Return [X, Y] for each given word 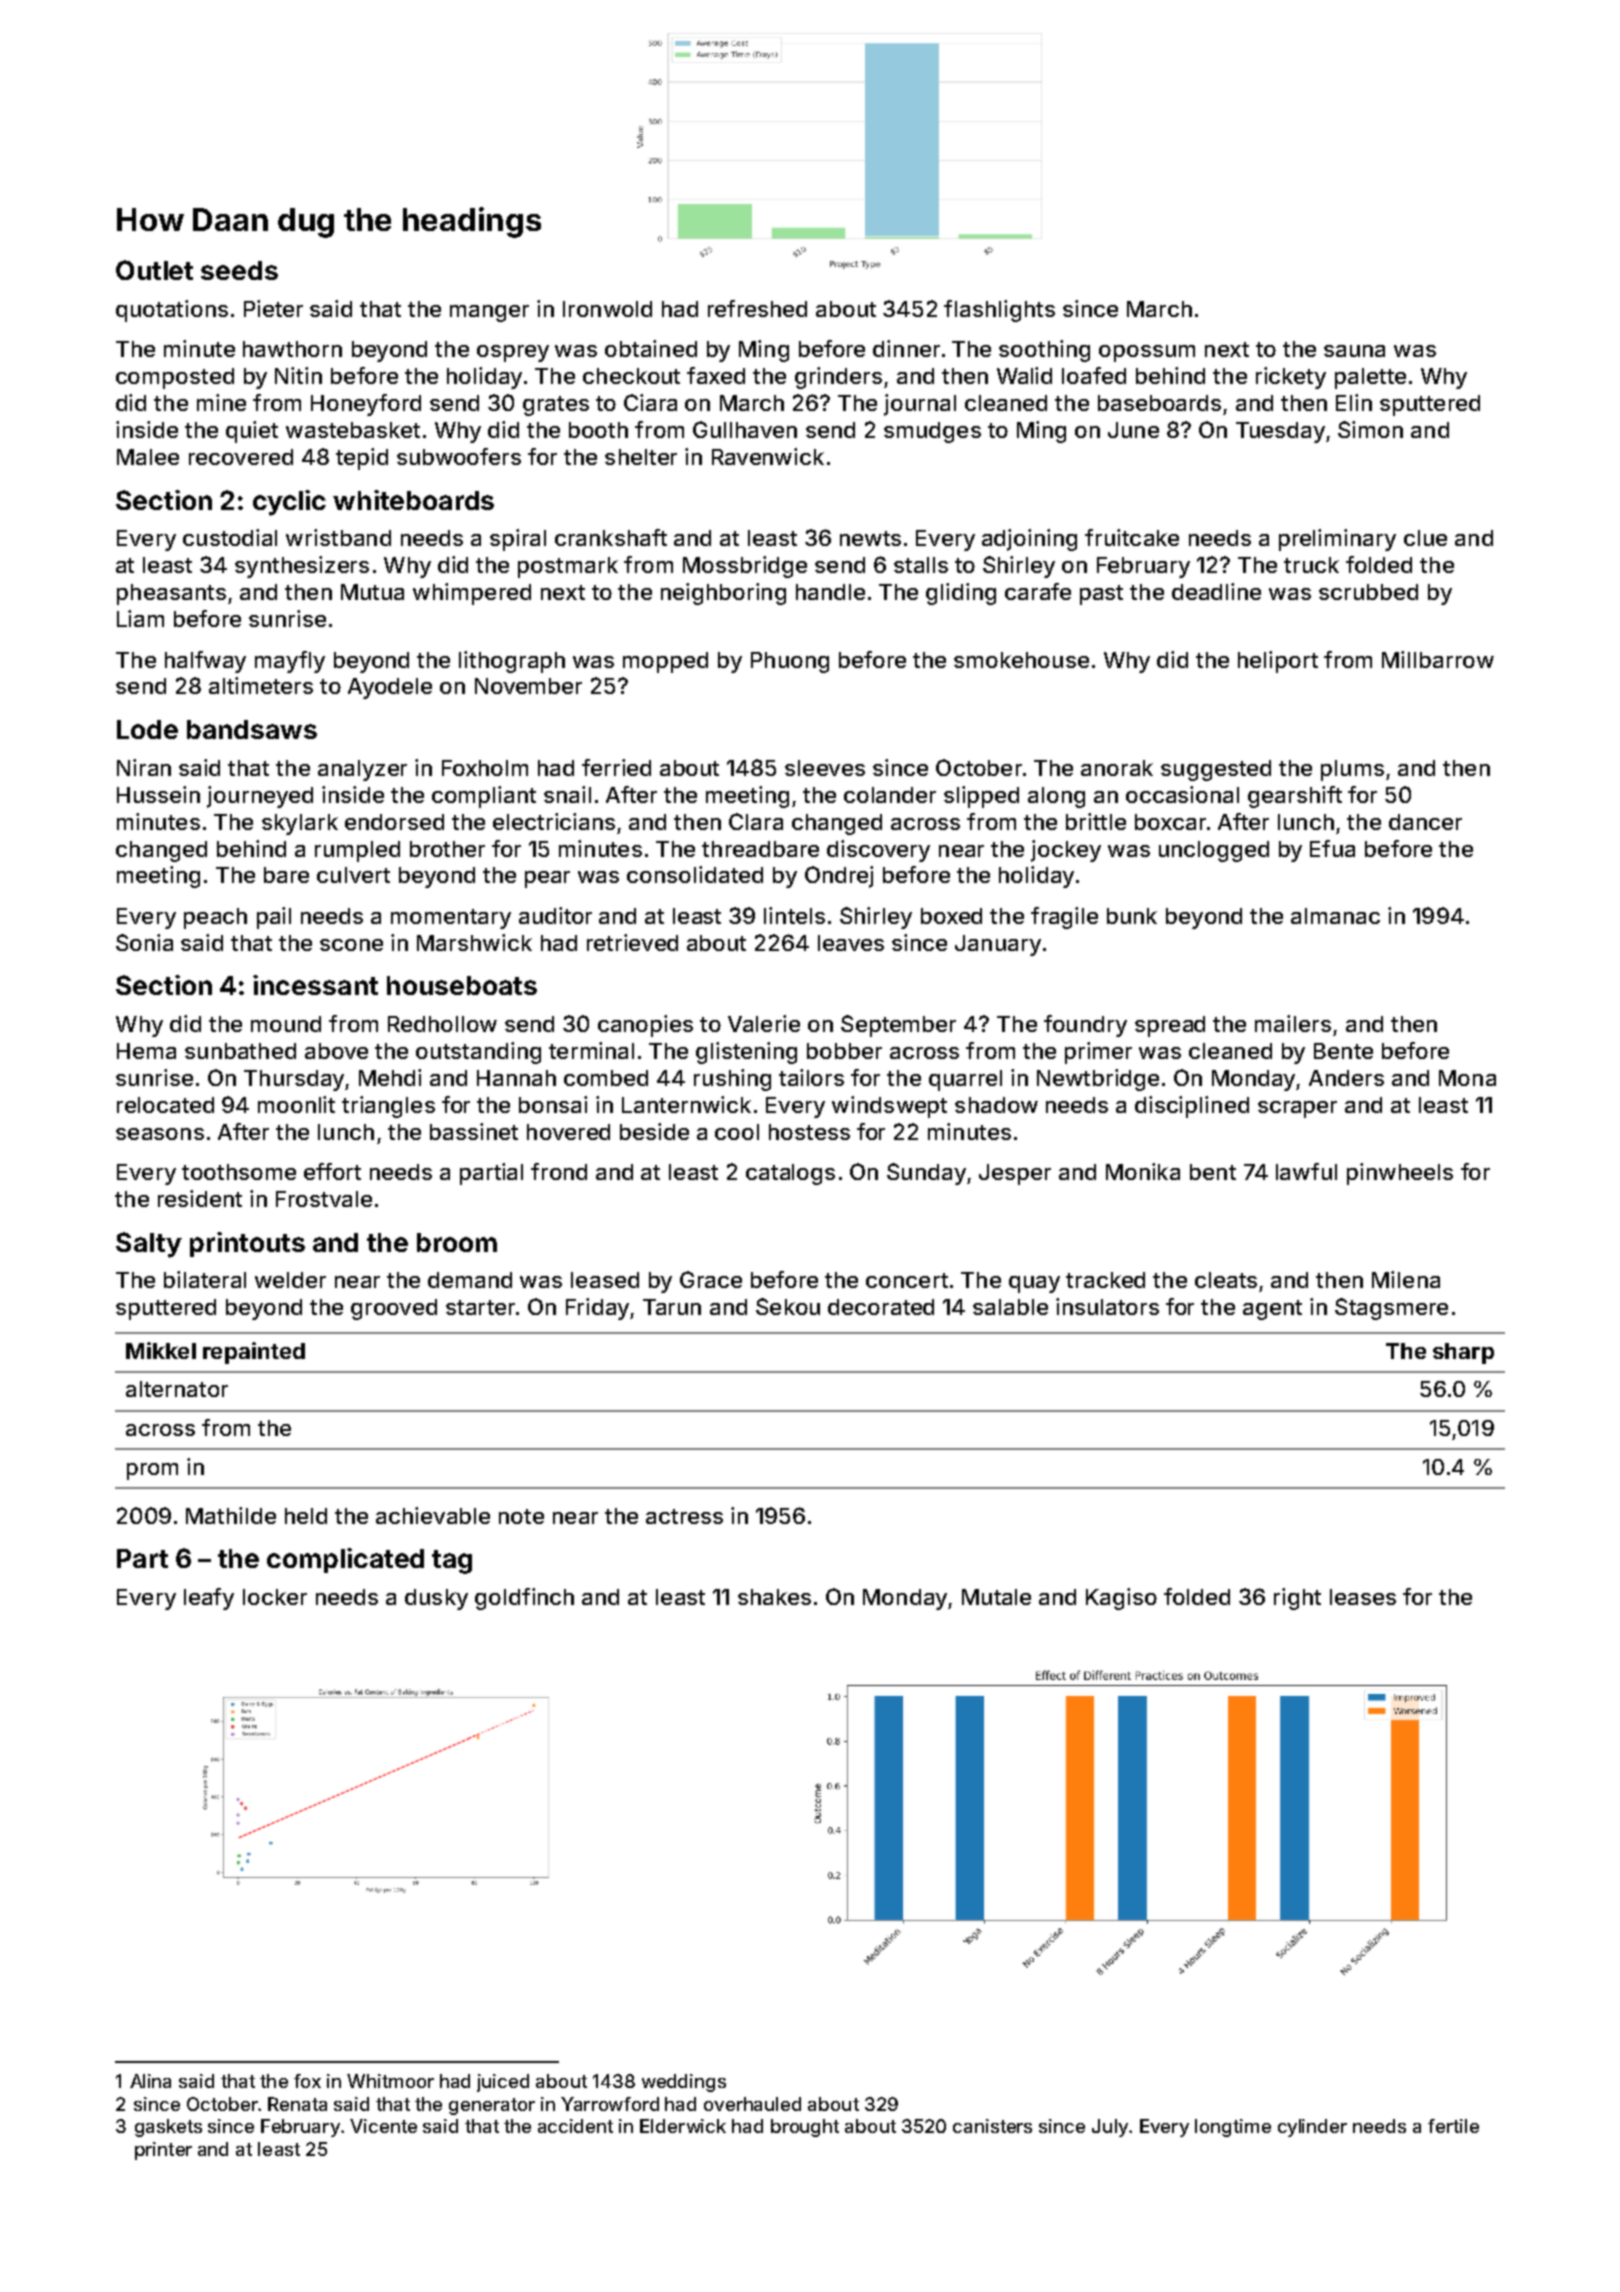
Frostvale [324, 1199]
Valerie [764, 1023]
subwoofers [459, 456]
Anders [1346, 1078]
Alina [150, 2081]
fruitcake [1132, 537]
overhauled [752, 2104]
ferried [616, 767]
